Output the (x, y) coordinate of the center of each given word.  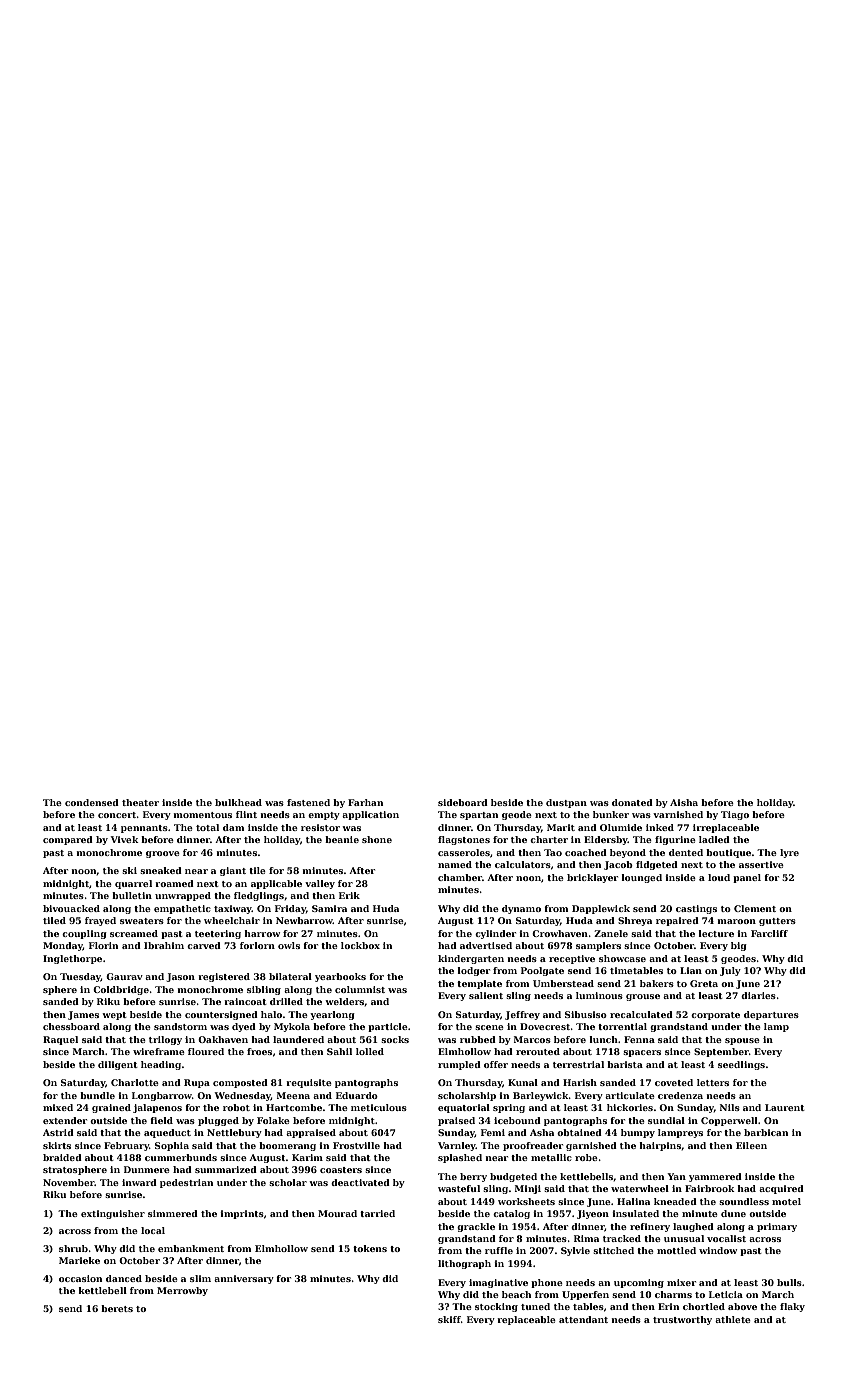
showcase (622, 958)
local (153, 1230)
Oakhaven (223, 1039)
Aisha (684, 802)
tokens (370, 1248)
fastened (308, 802)
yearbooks (340, 977)
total (207, 827)
